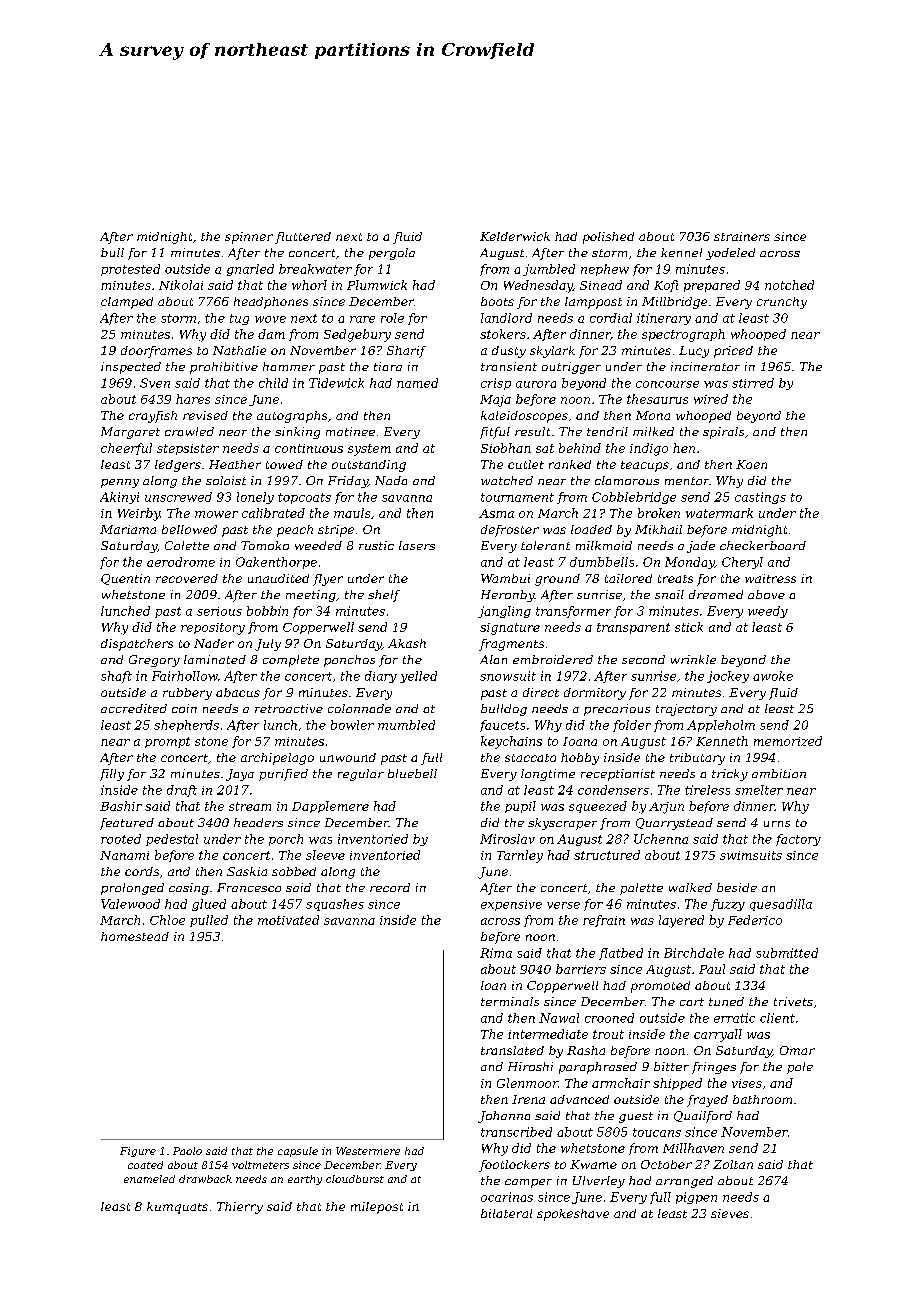  Describe the element at coordinates (553, 659) in the document. I see `embroidered` at that location.
